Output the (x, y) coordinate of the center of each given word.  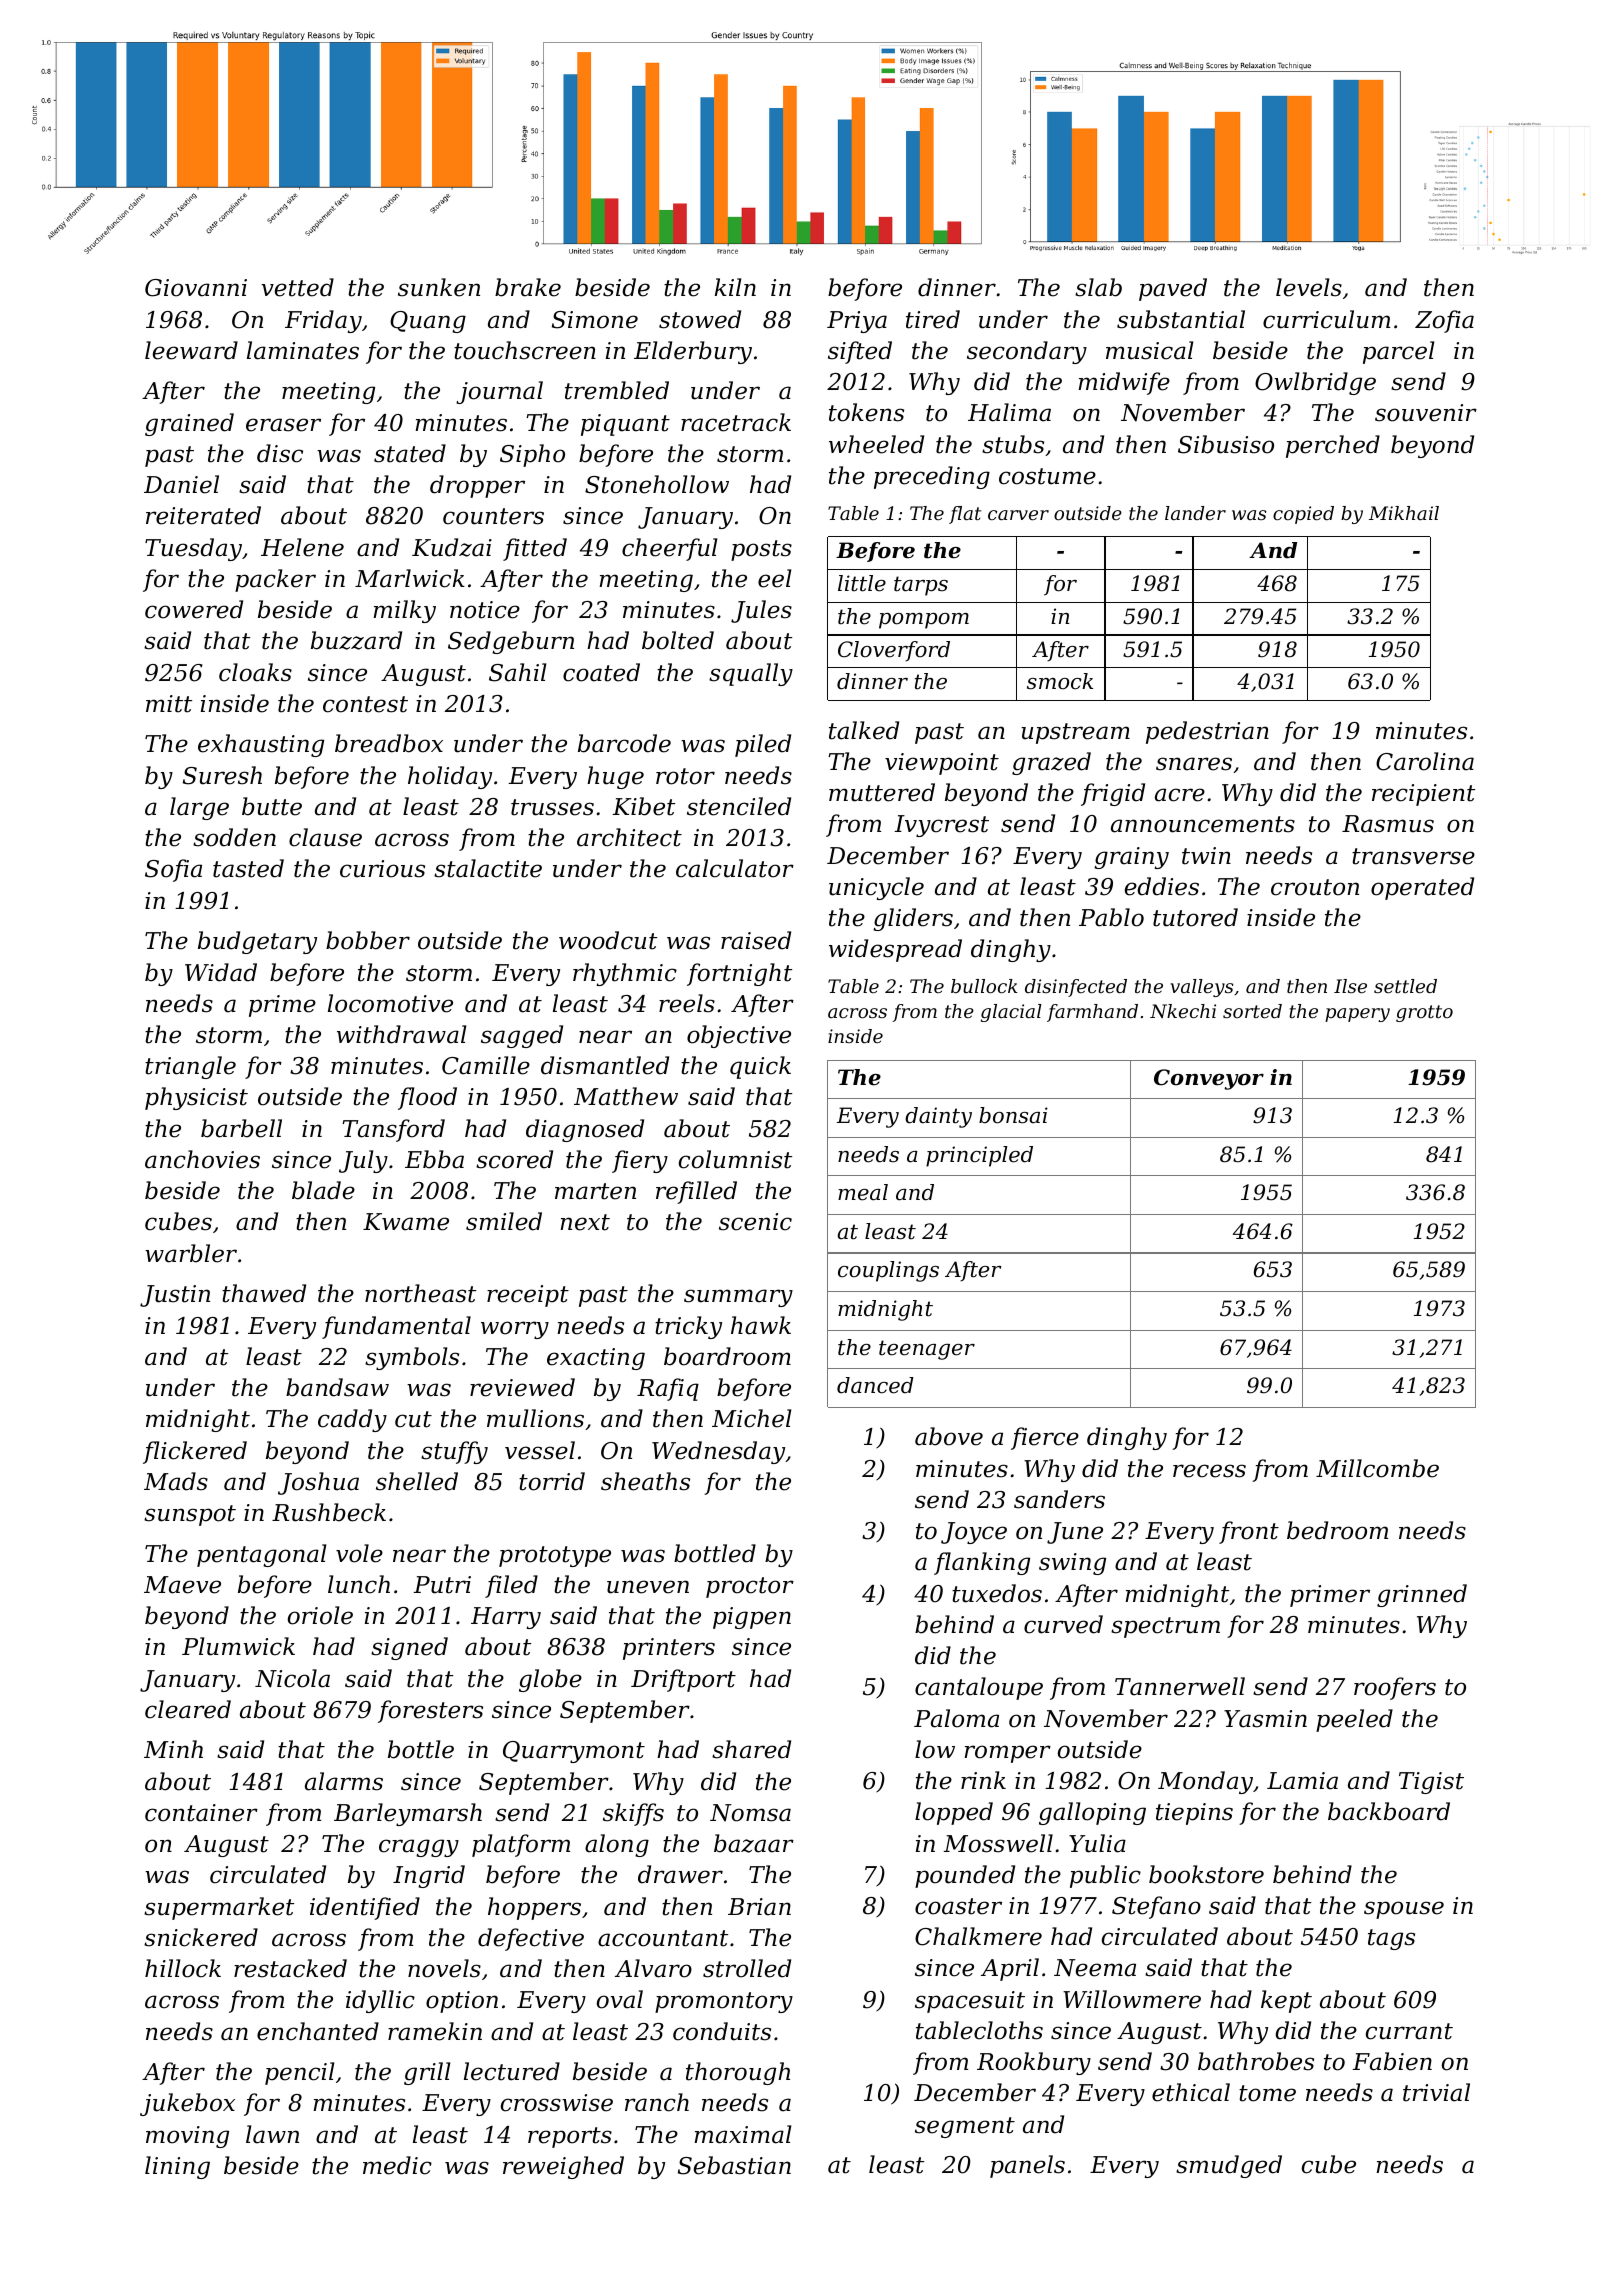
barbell (241, 1128)
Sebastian (734, 2165)
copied (1303, 515)
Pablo (1111, 917)
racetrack (736, 422)
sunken (439, 287)
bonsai (1013, 1115)
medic (397, 2165)
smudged (1229, 2166)
